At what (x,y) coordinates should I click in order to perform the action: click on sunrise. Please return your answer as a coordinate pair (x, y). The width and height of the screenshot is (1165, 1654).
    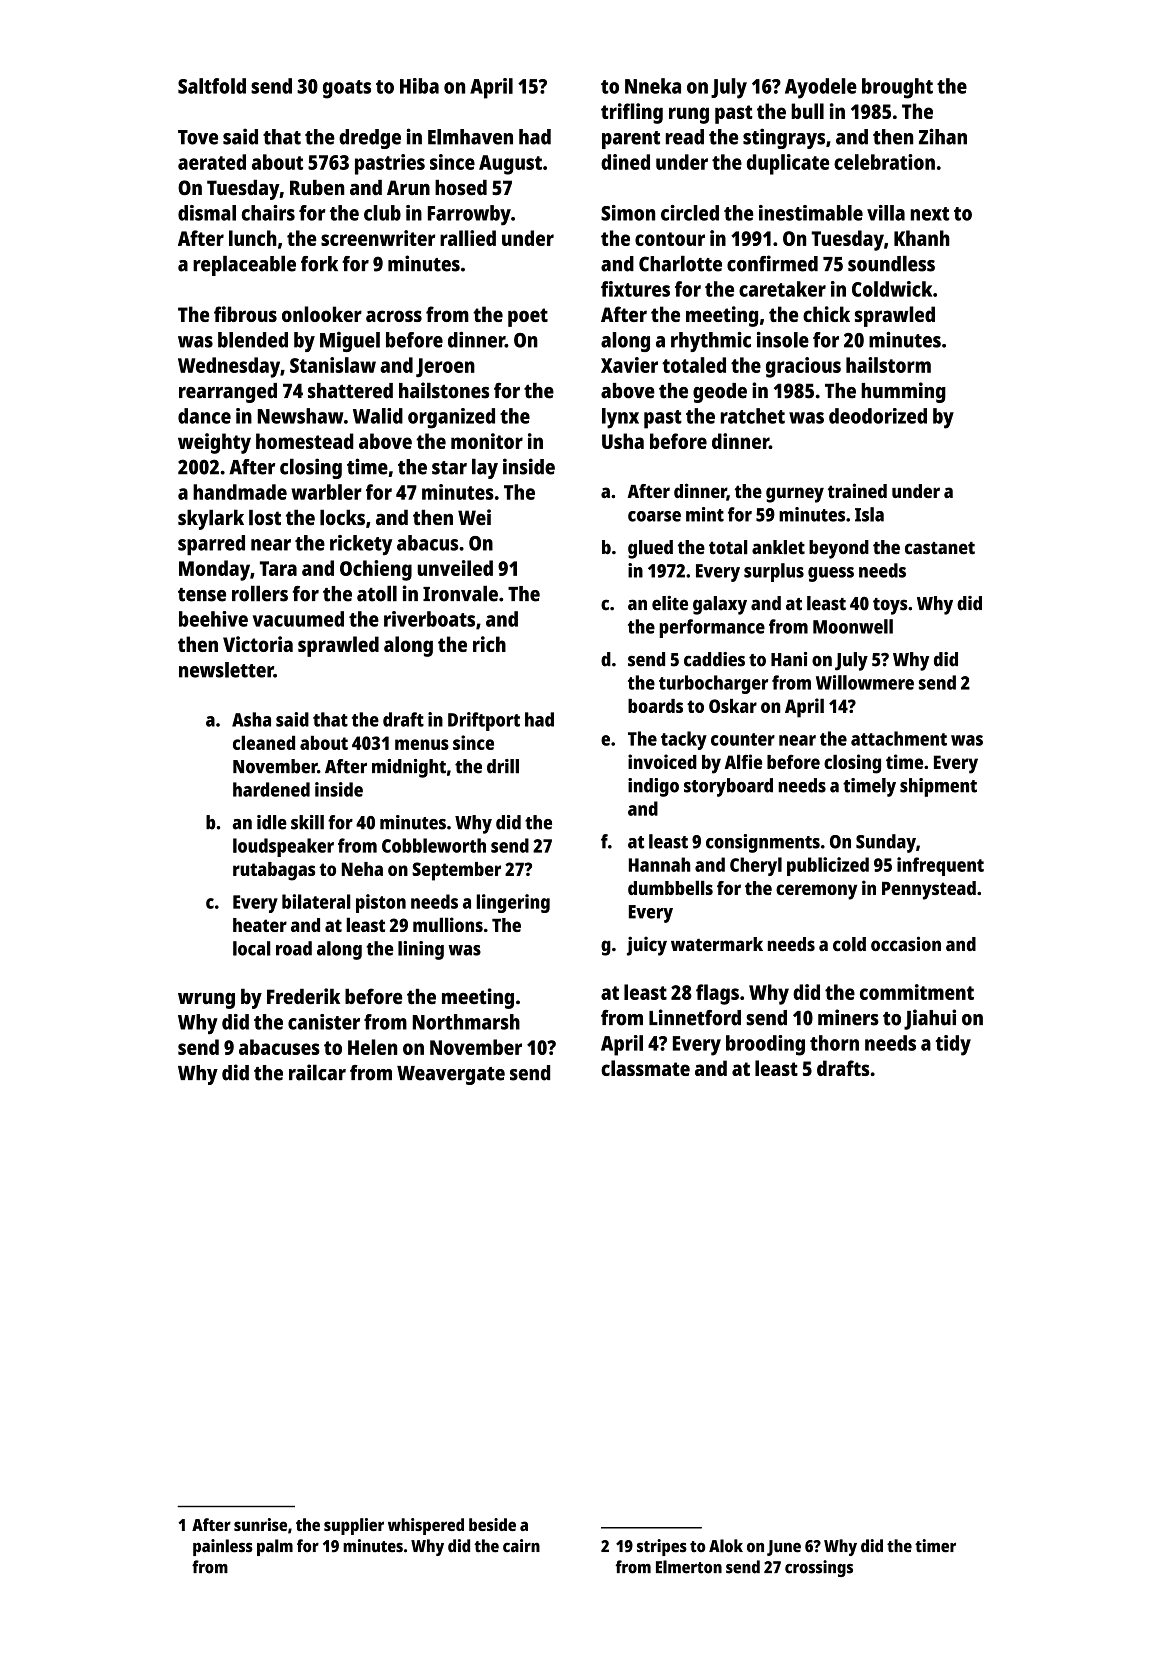
    Looking at the image, I should click on (260, 1524).
